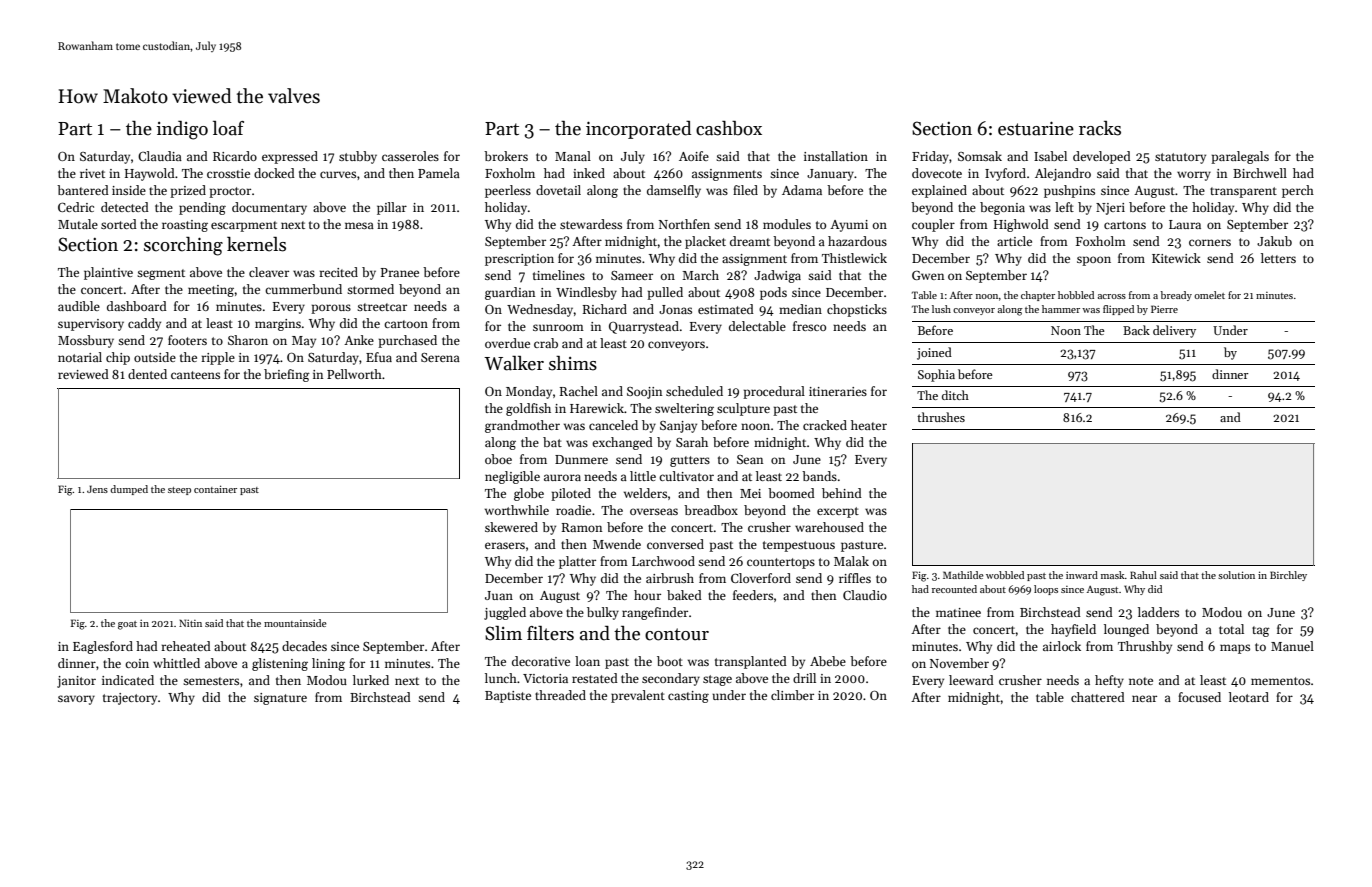 The height and width of the page is (887, 1372). I want to click on bands, so click(819, 476).
